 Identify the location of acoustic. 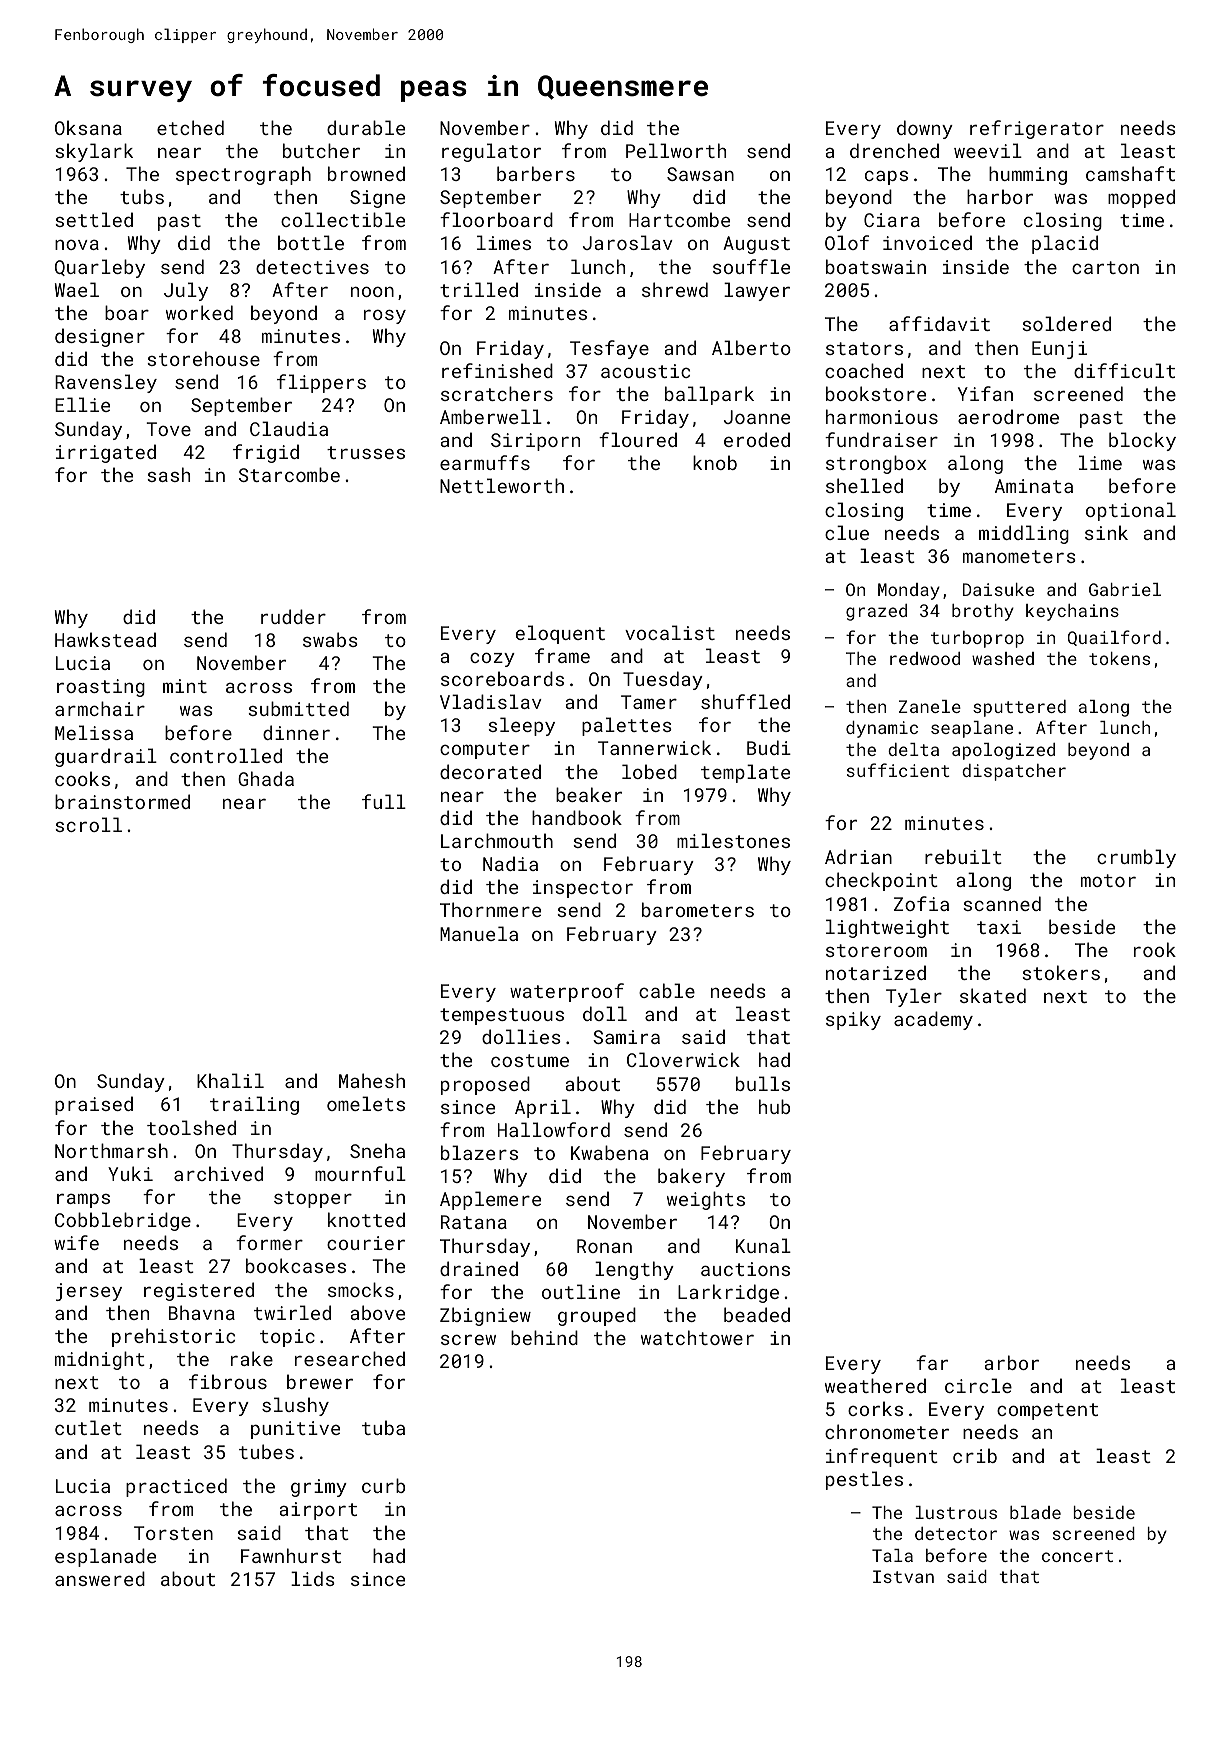
(645, 371).
